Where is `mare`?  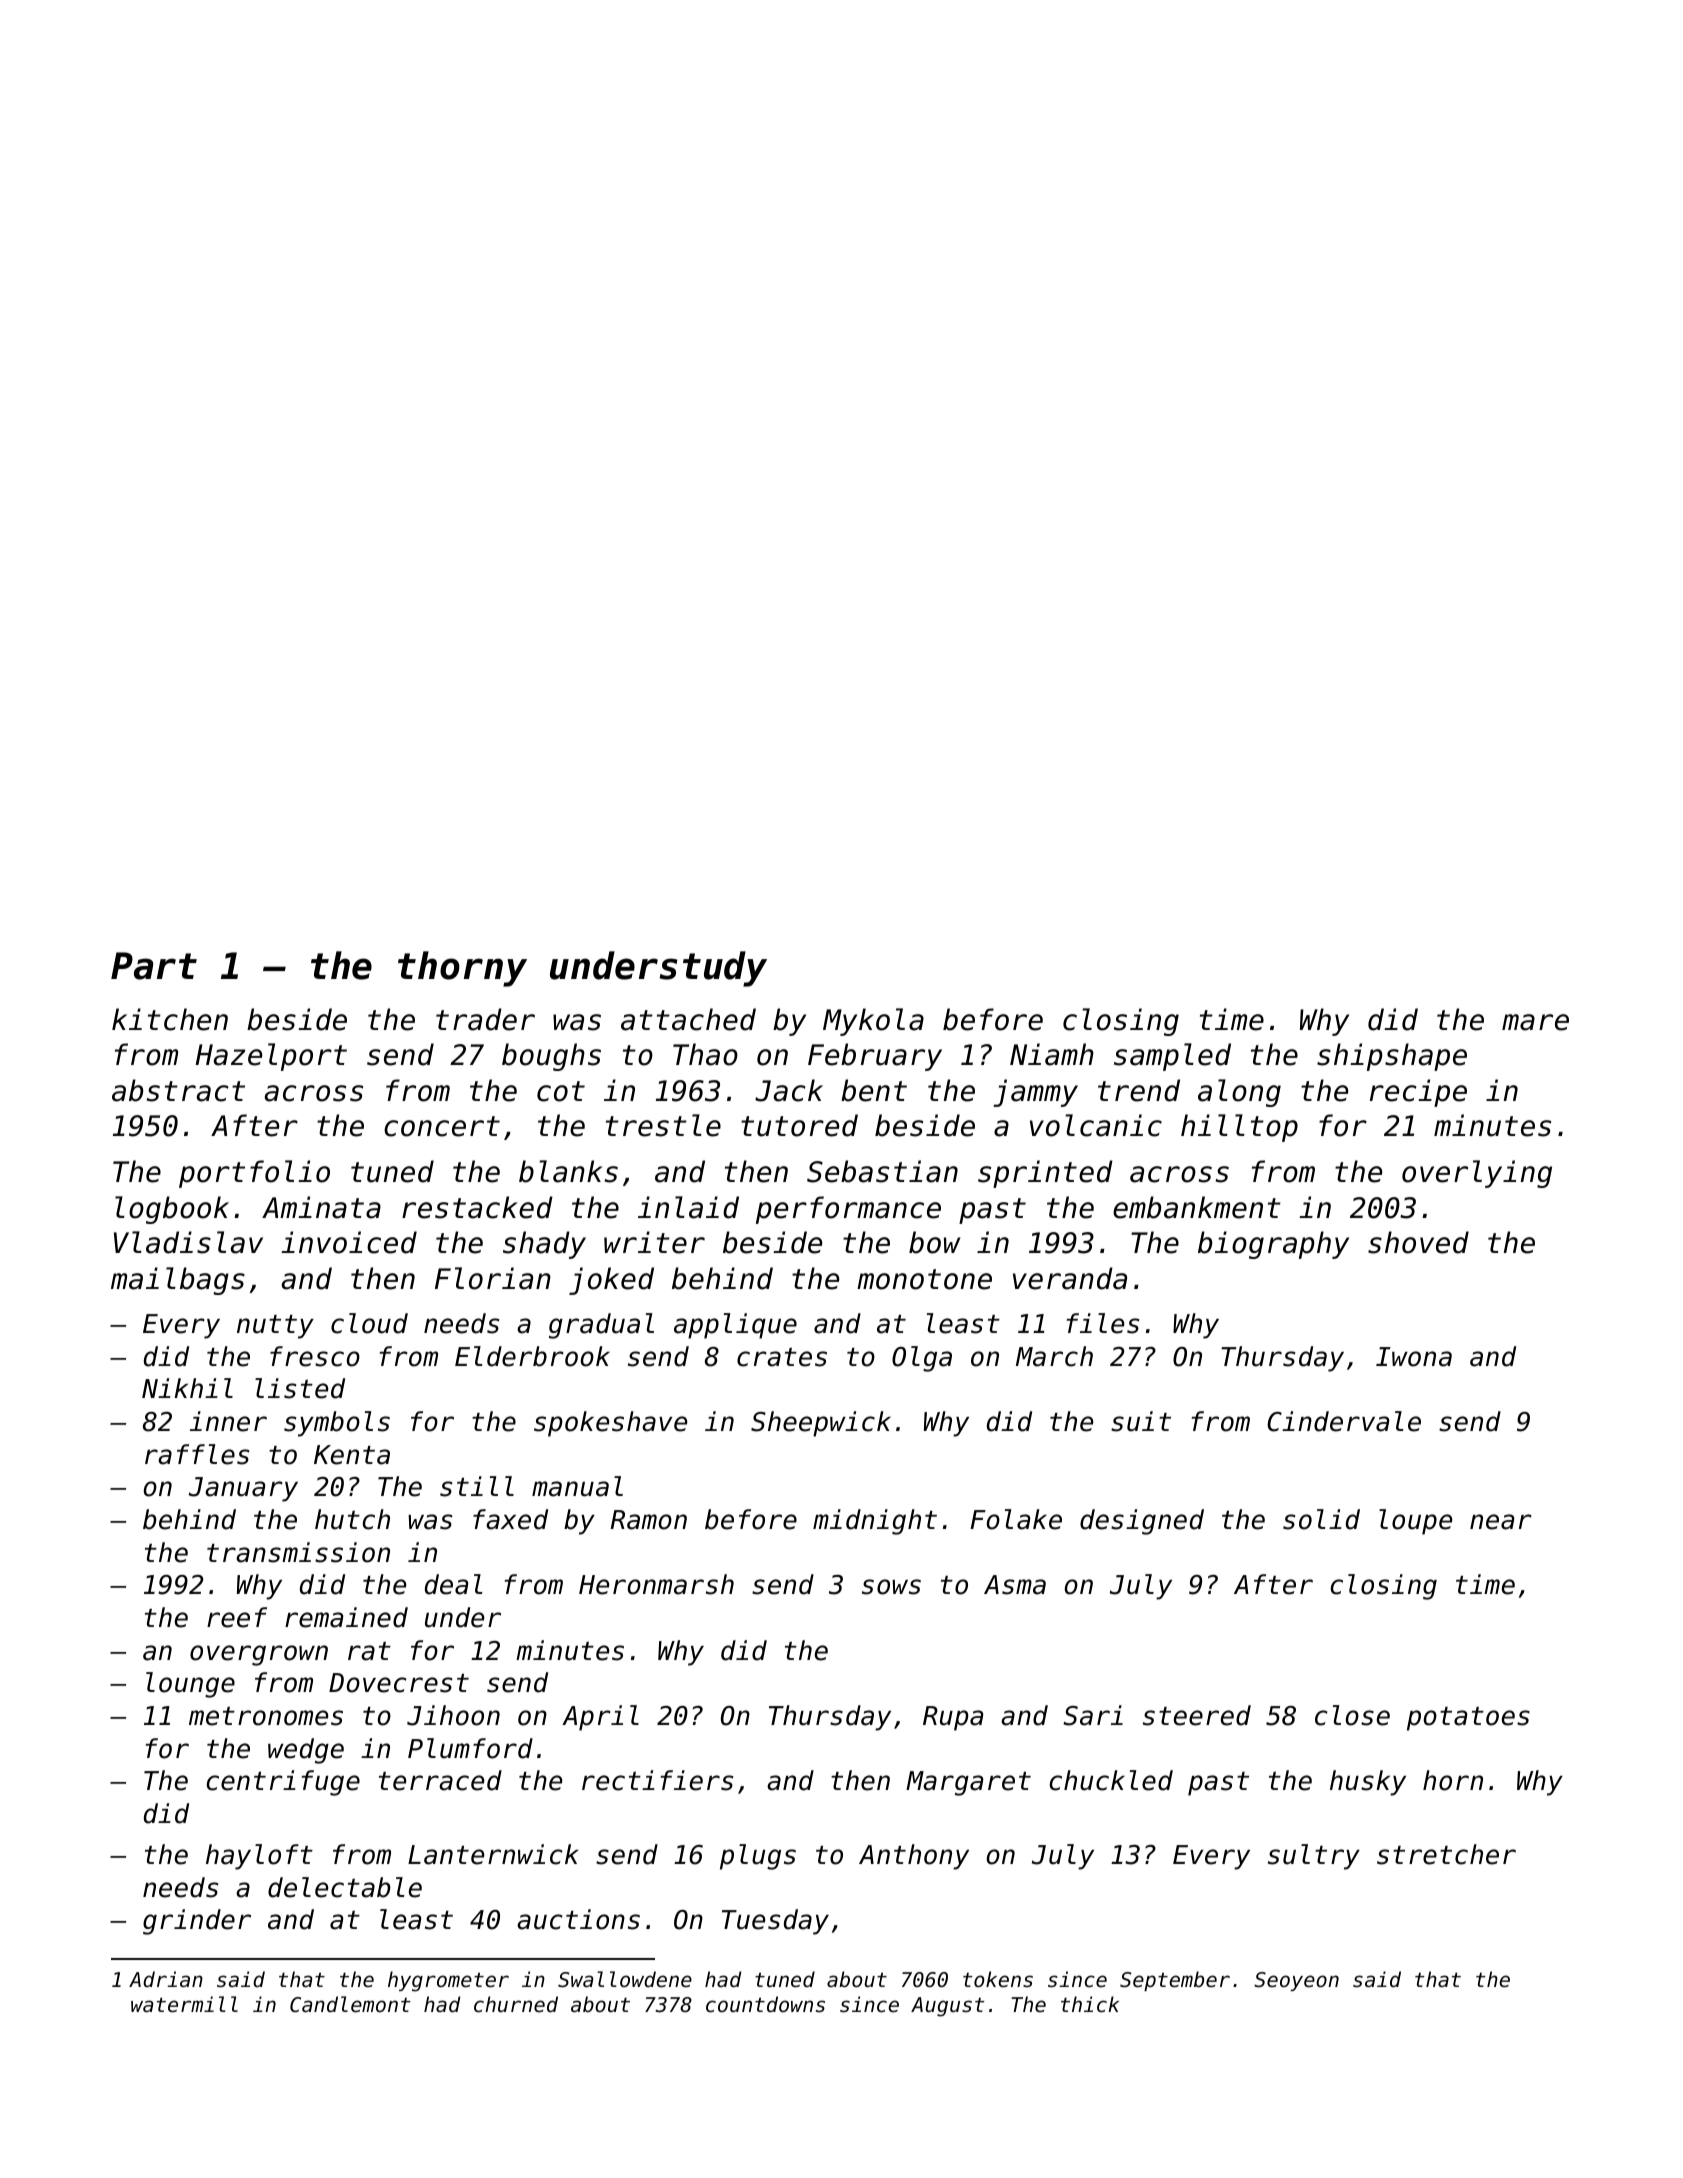
mare is located at coordinates (1535, 1022).
